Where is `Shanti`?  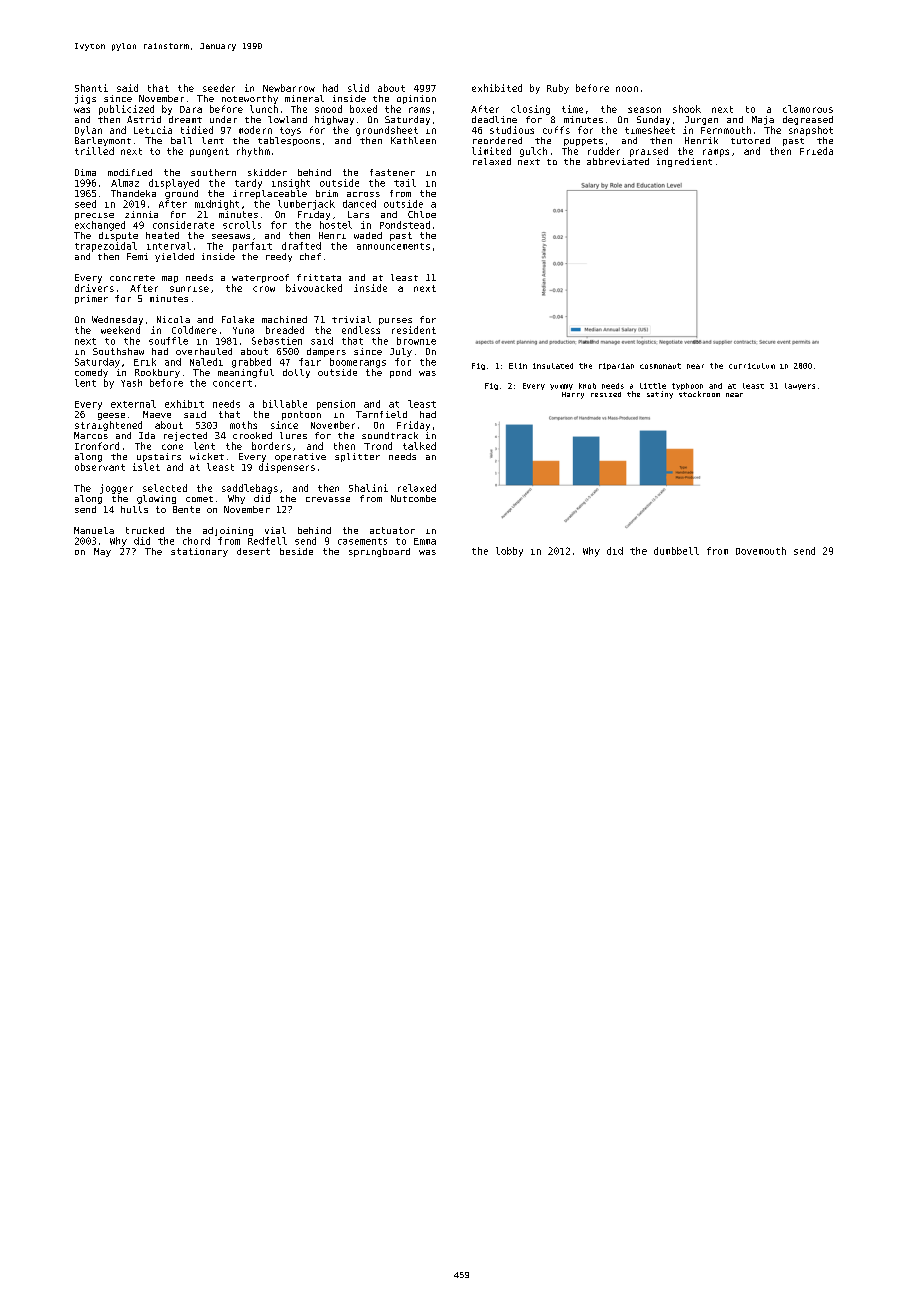 Shanti is located at coordinates (91, 88).
